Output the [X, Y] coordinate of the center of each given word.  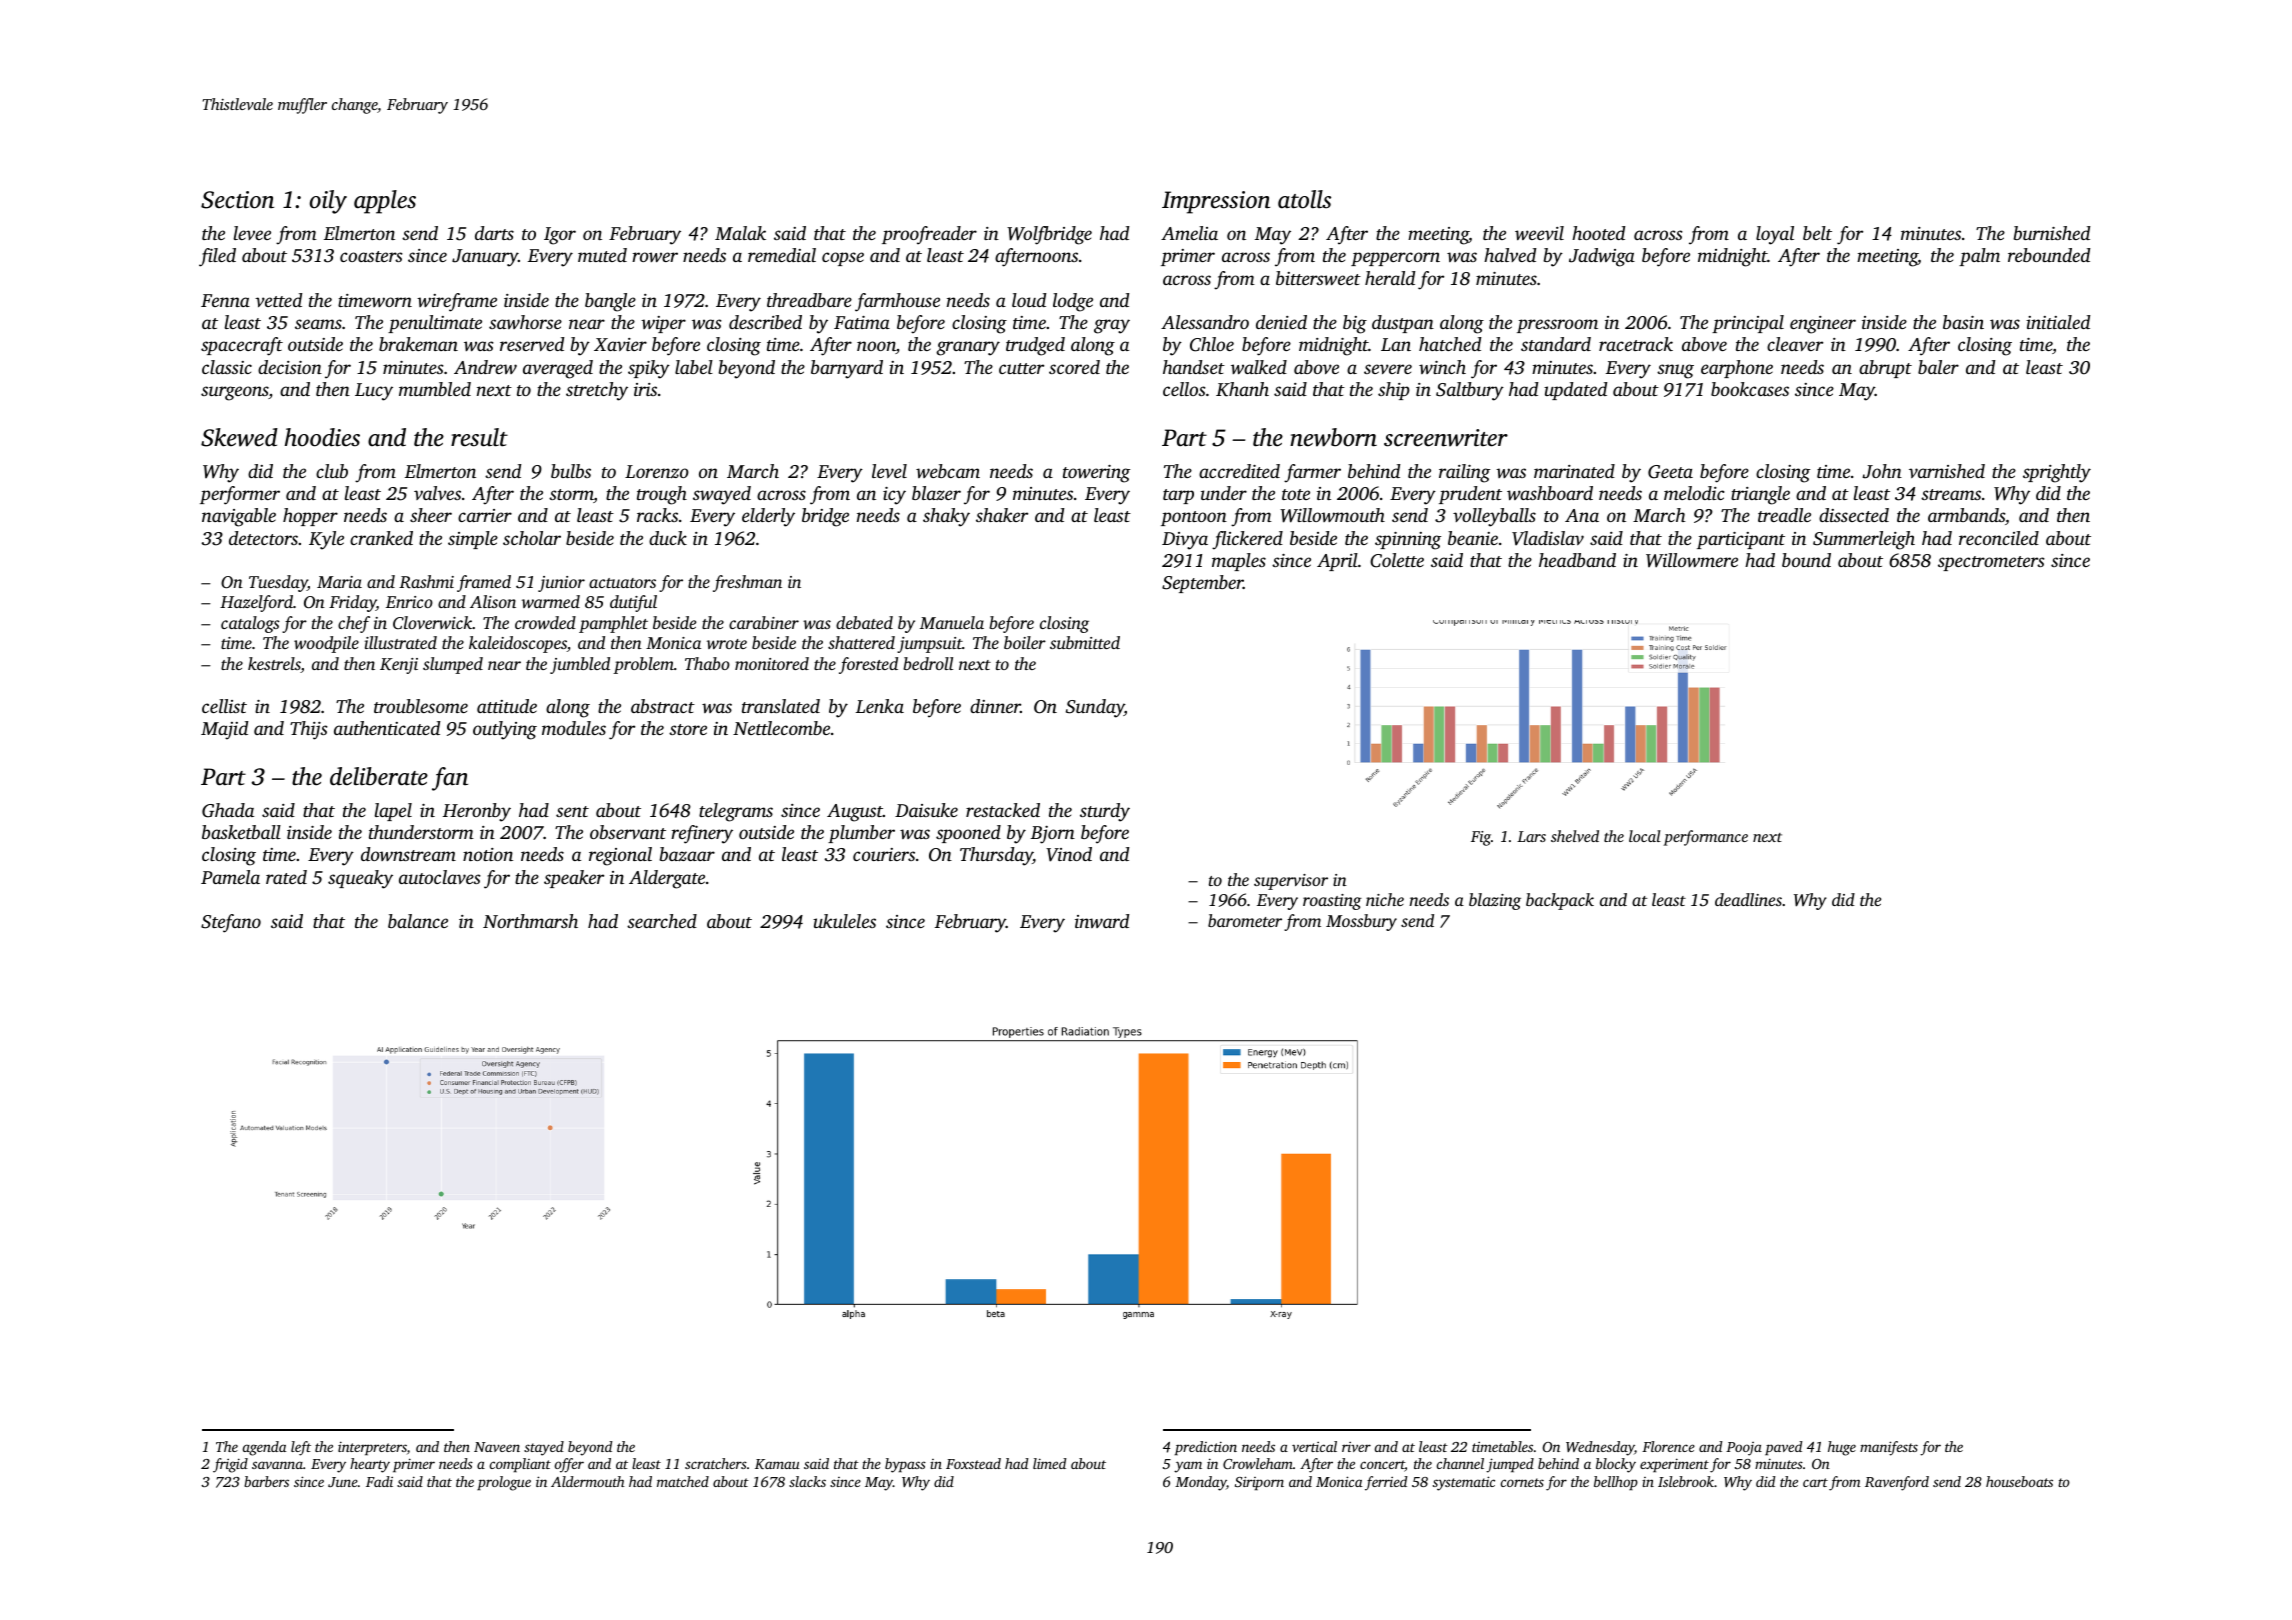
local [1645, 836]
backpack [1560, 901]
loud [1029, 300]
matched [683, 1481]
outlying [505, 730]
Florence [1668, 1446]
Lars [1531, 836]
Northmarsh [530, 921]
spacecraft [242, 346]
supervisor [1291, 882]
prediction [1206, 1448]
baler [1938, 367]
